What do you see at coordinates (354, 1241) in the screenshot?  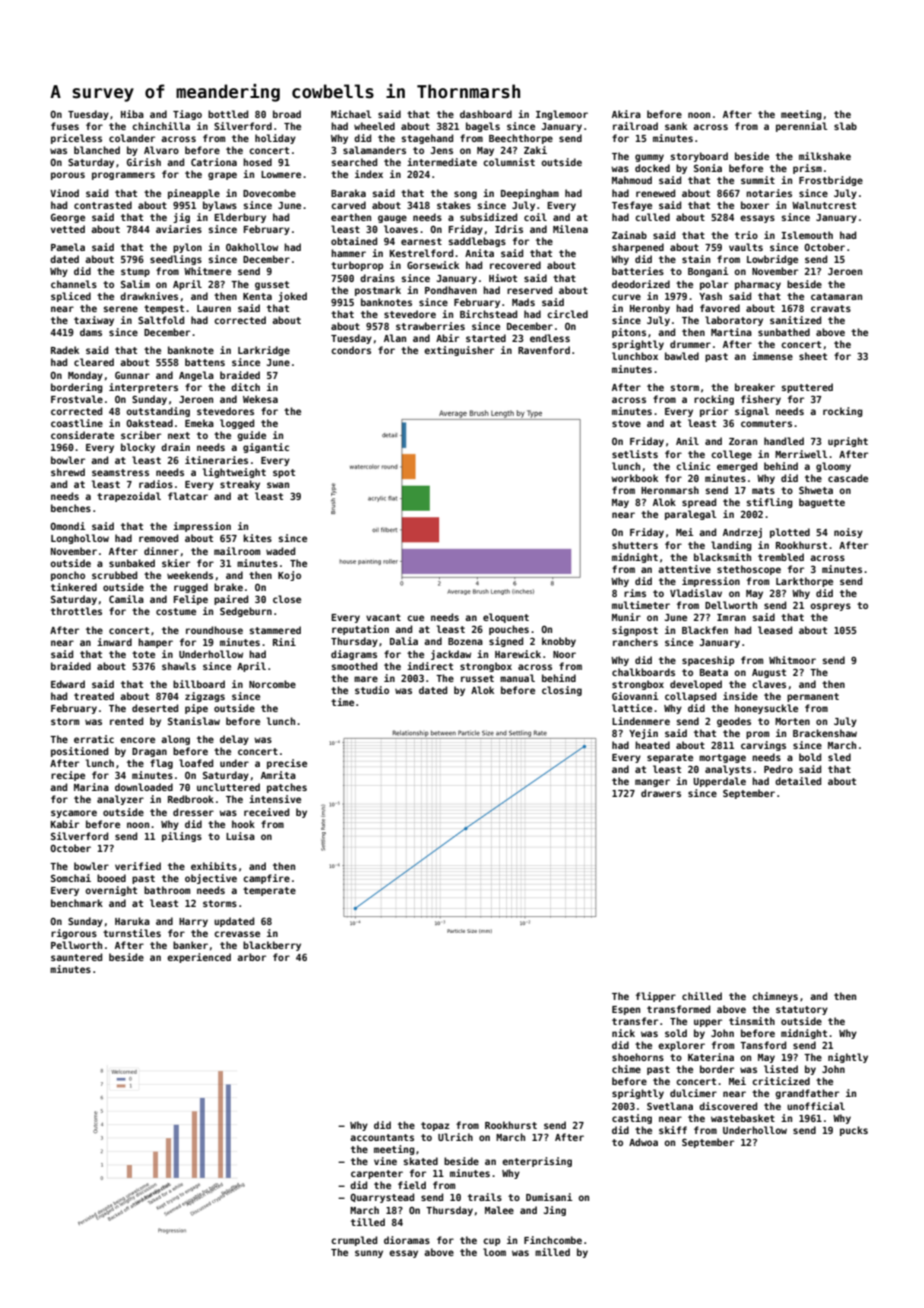 I see `crumpled` at bounding box center [354, 1241].
